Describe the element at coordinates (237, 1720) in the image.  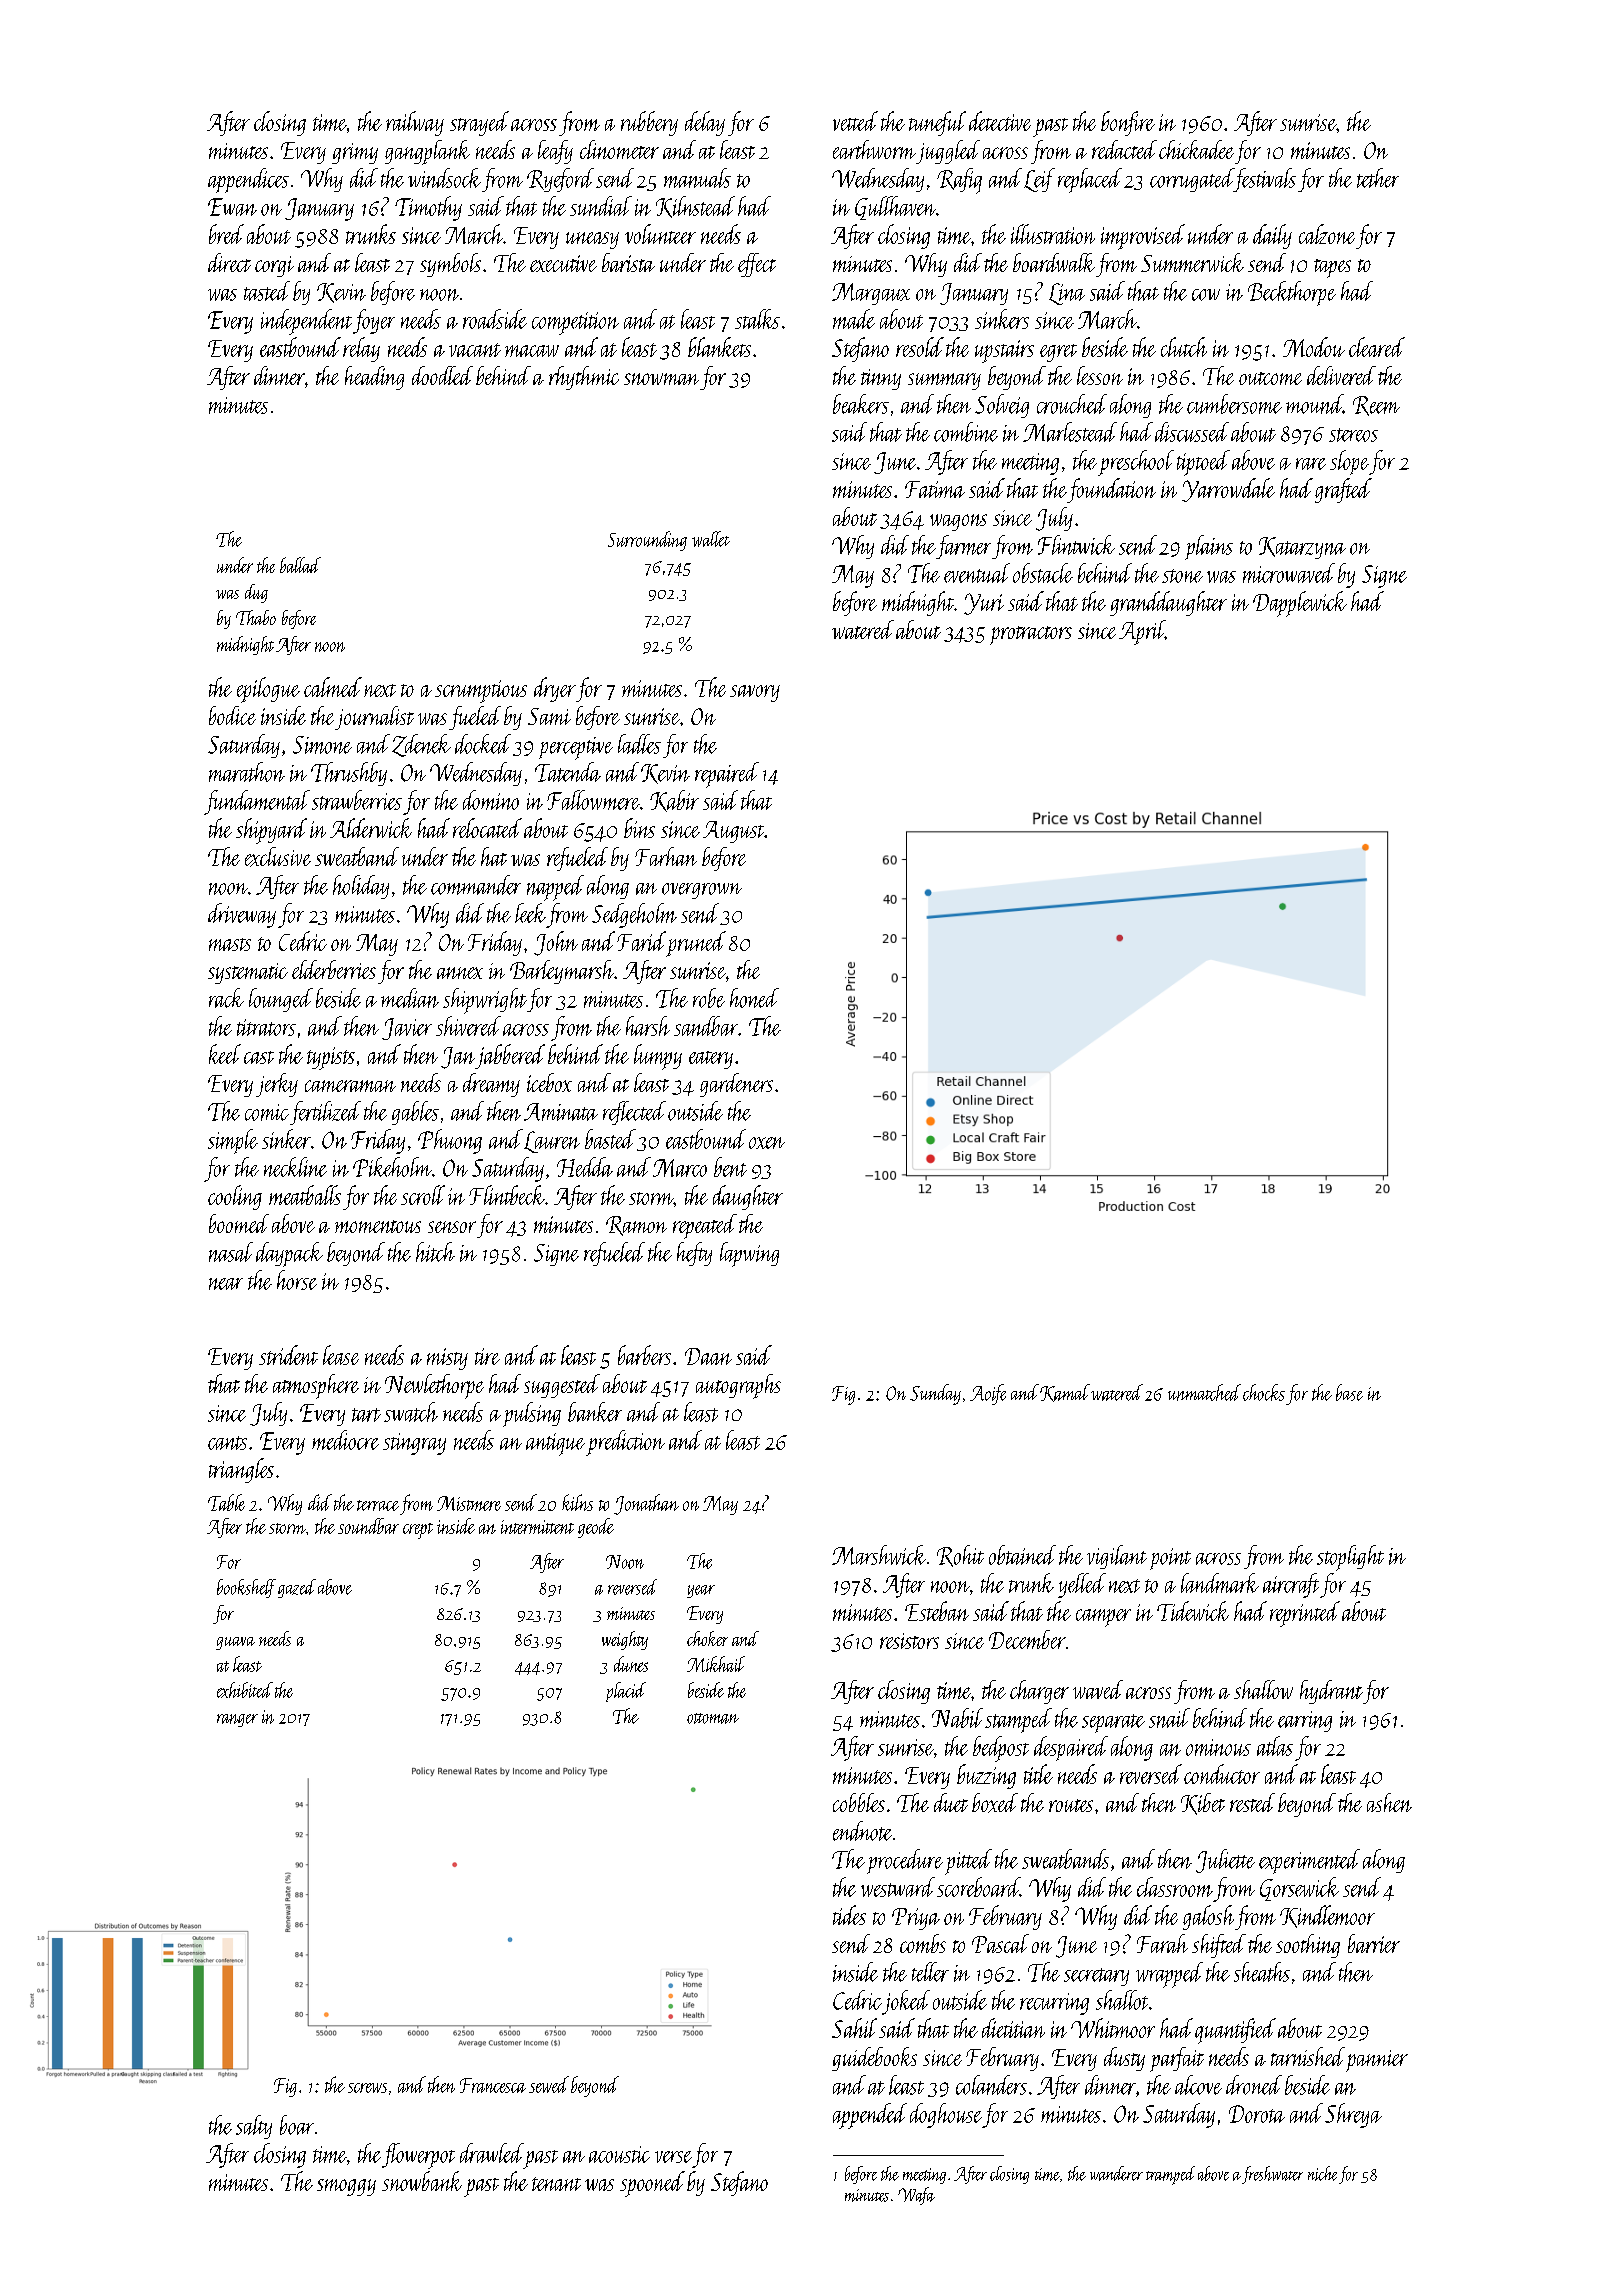
I see `ranger` at that location.
